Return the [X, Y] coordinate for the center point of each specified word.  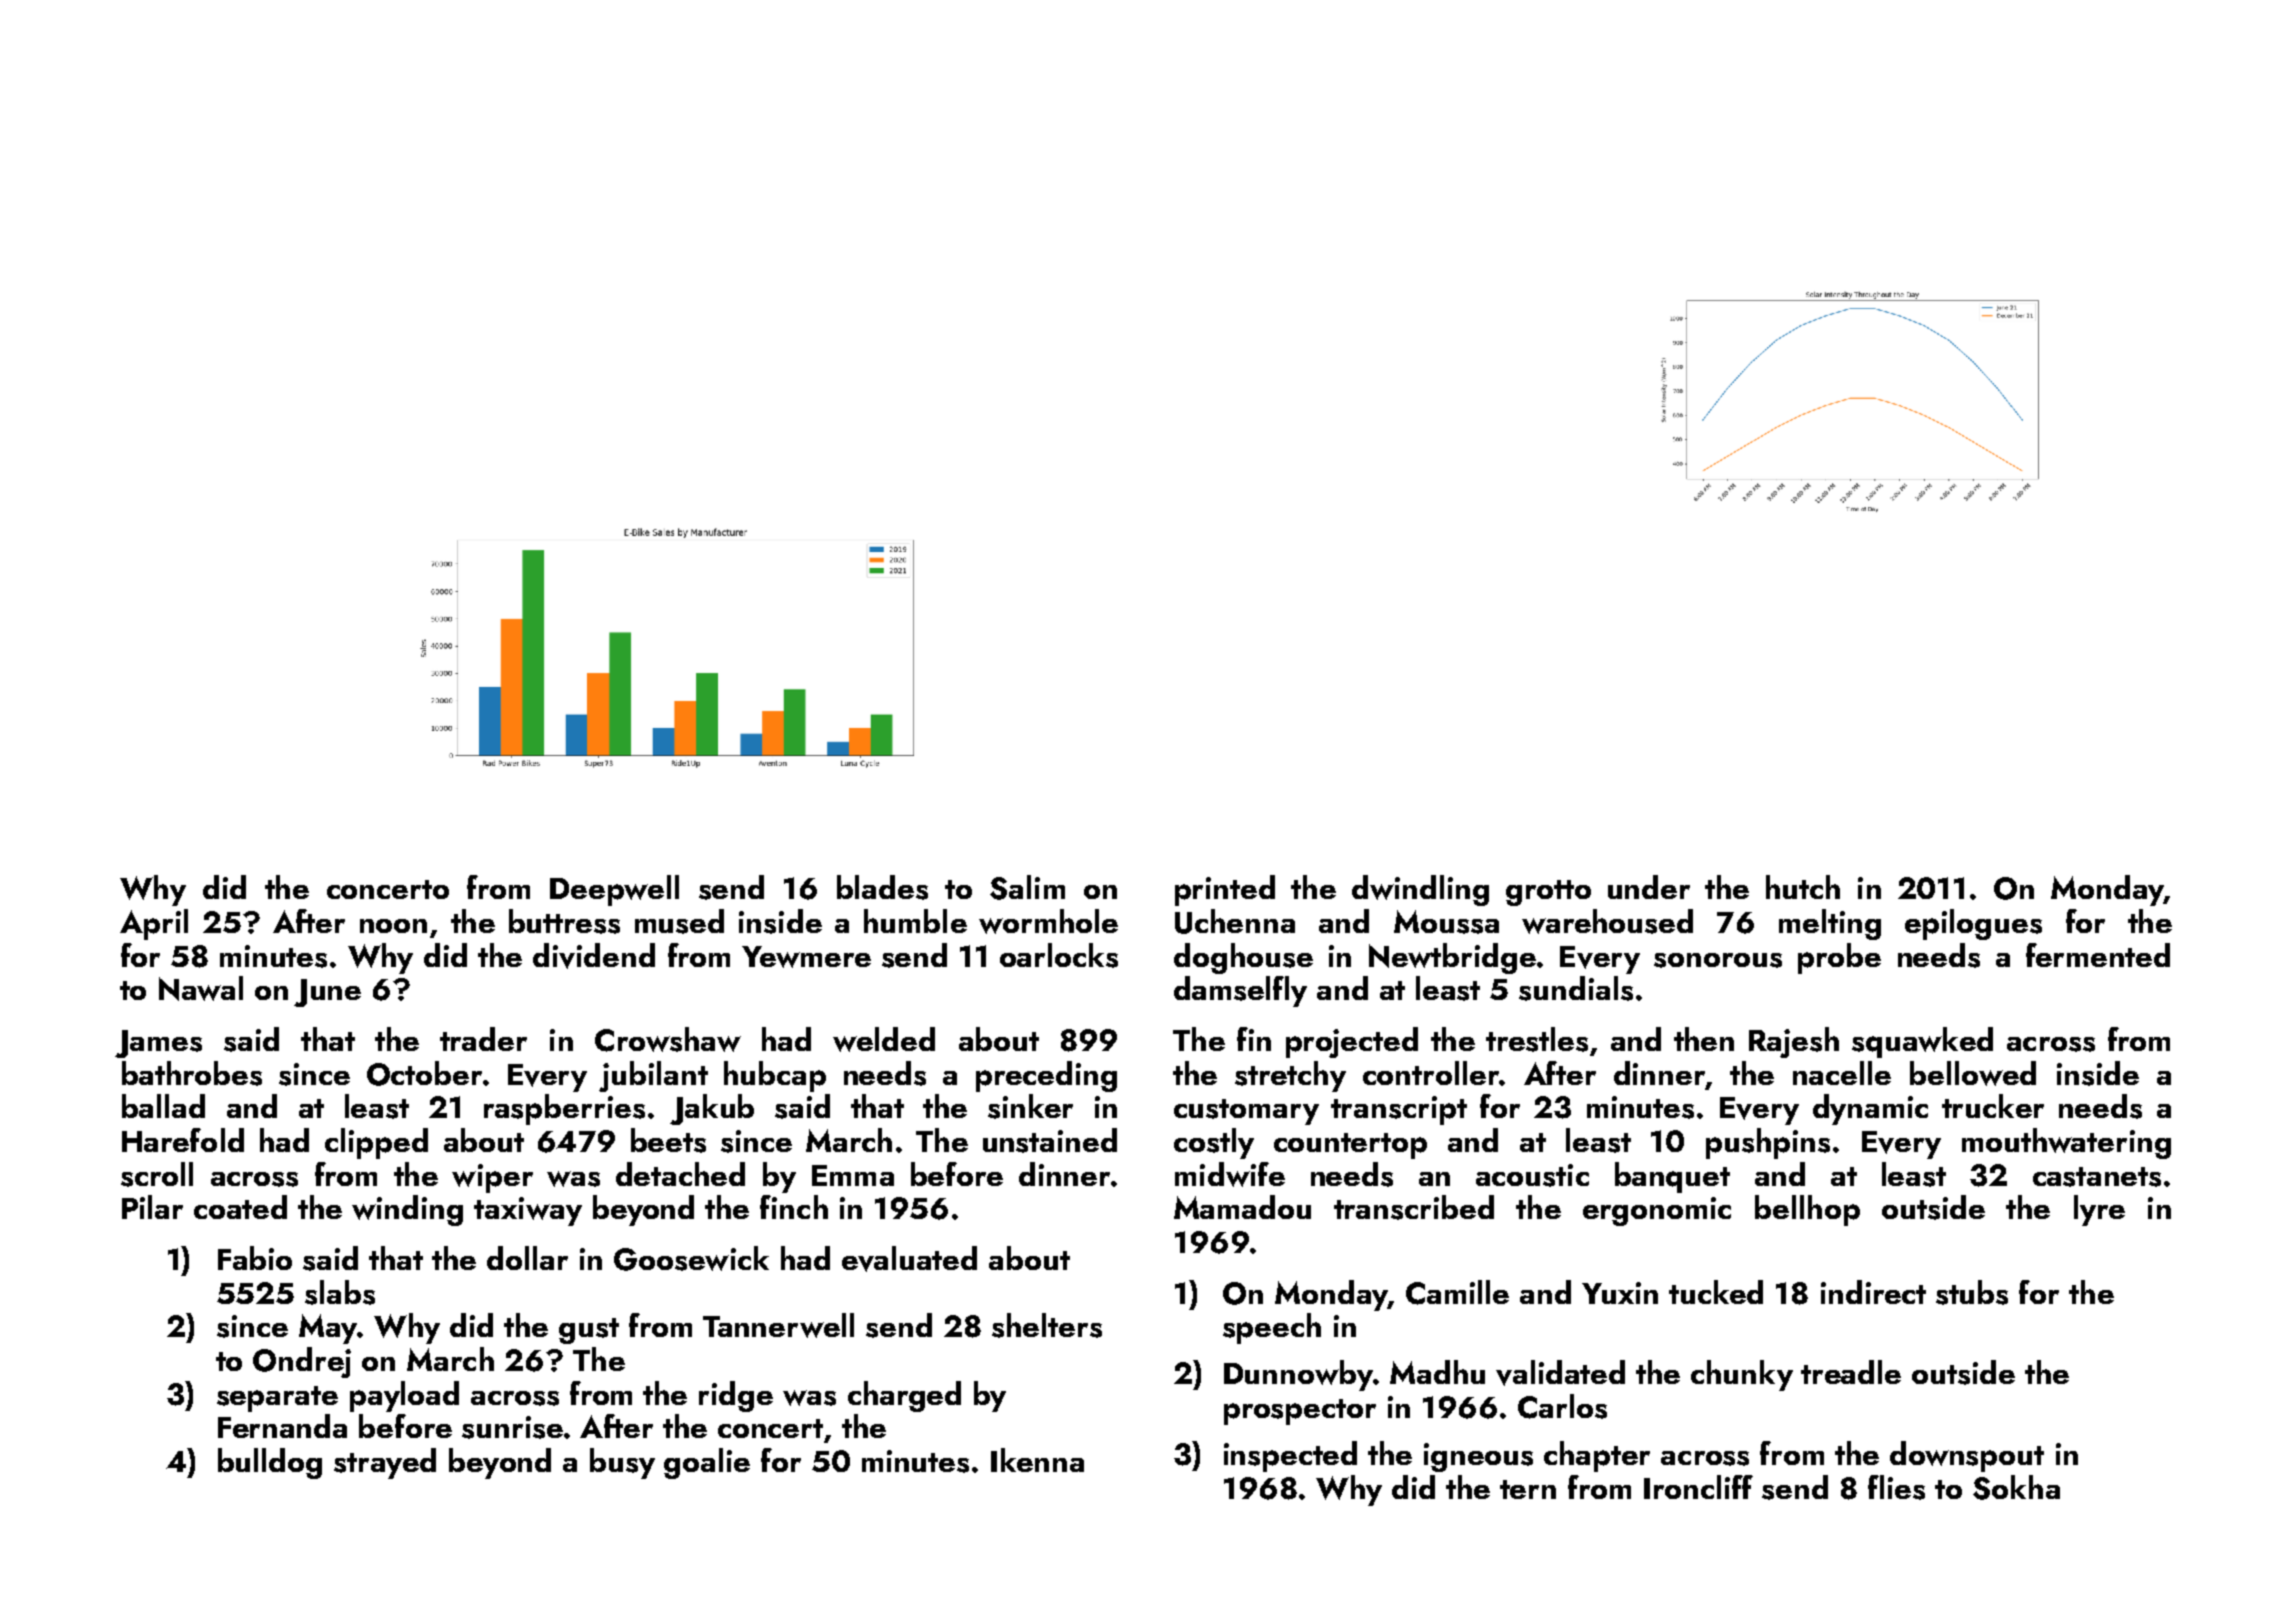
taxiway [528, 1211]
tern [1528, 1489]
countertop [1350, 1146]
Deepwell [614, 890]
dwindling [1420, 890]
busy [622, 1463]
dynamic [1870, 1109]
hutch [1803, 887]
